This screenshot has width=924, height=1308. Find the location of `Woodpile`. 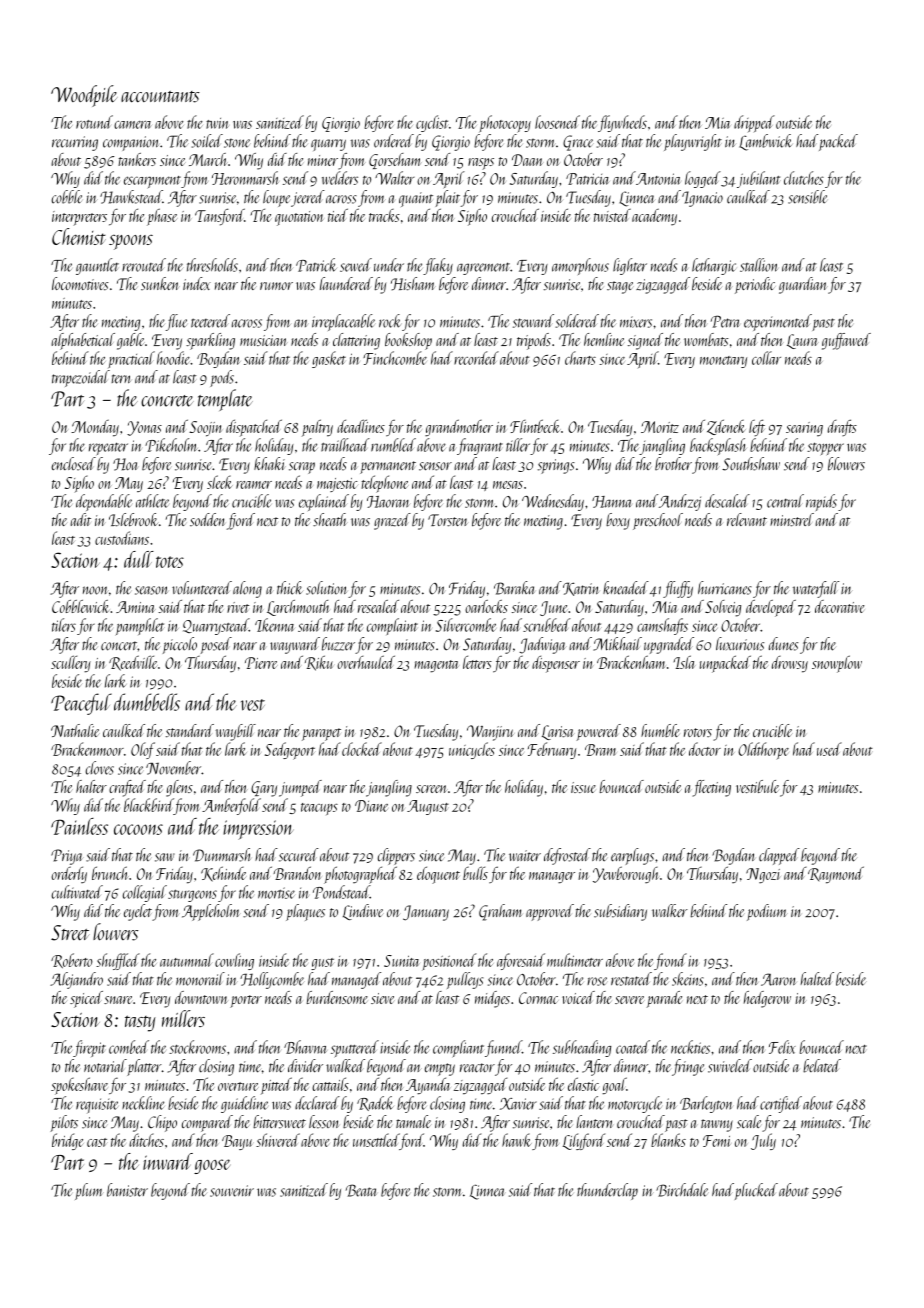

Woodpile is located at coordinates (84, 96).
